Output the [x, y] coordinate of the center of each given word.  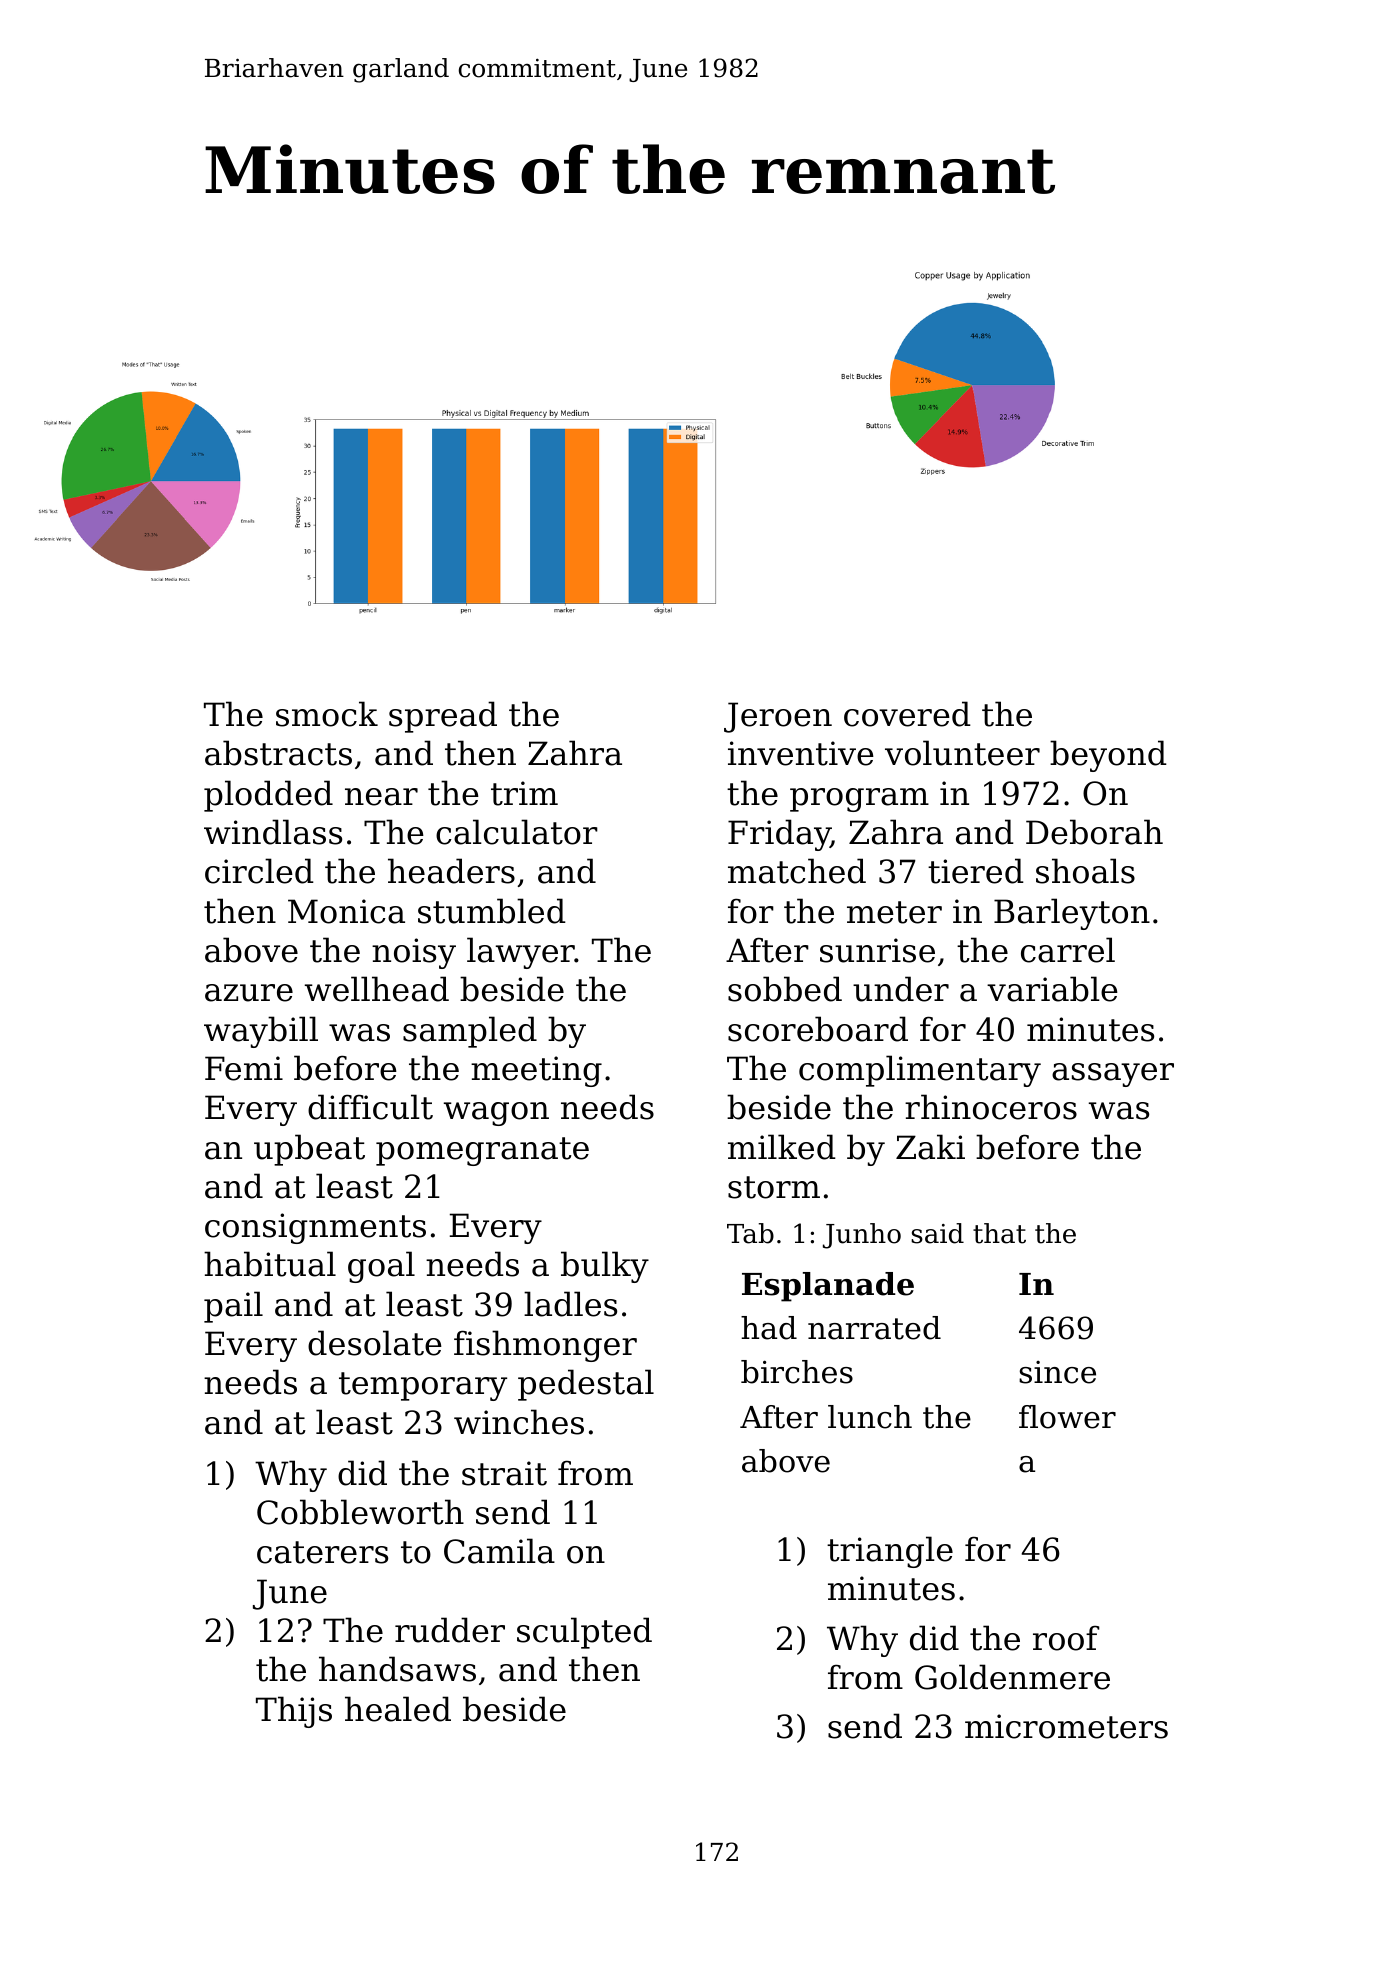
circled [259, 871]
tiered [976, 871]
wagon [496, 1114]
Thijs [294, 1712]
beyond [1108, 756]
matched [797, 871]
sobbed [785, 989]
